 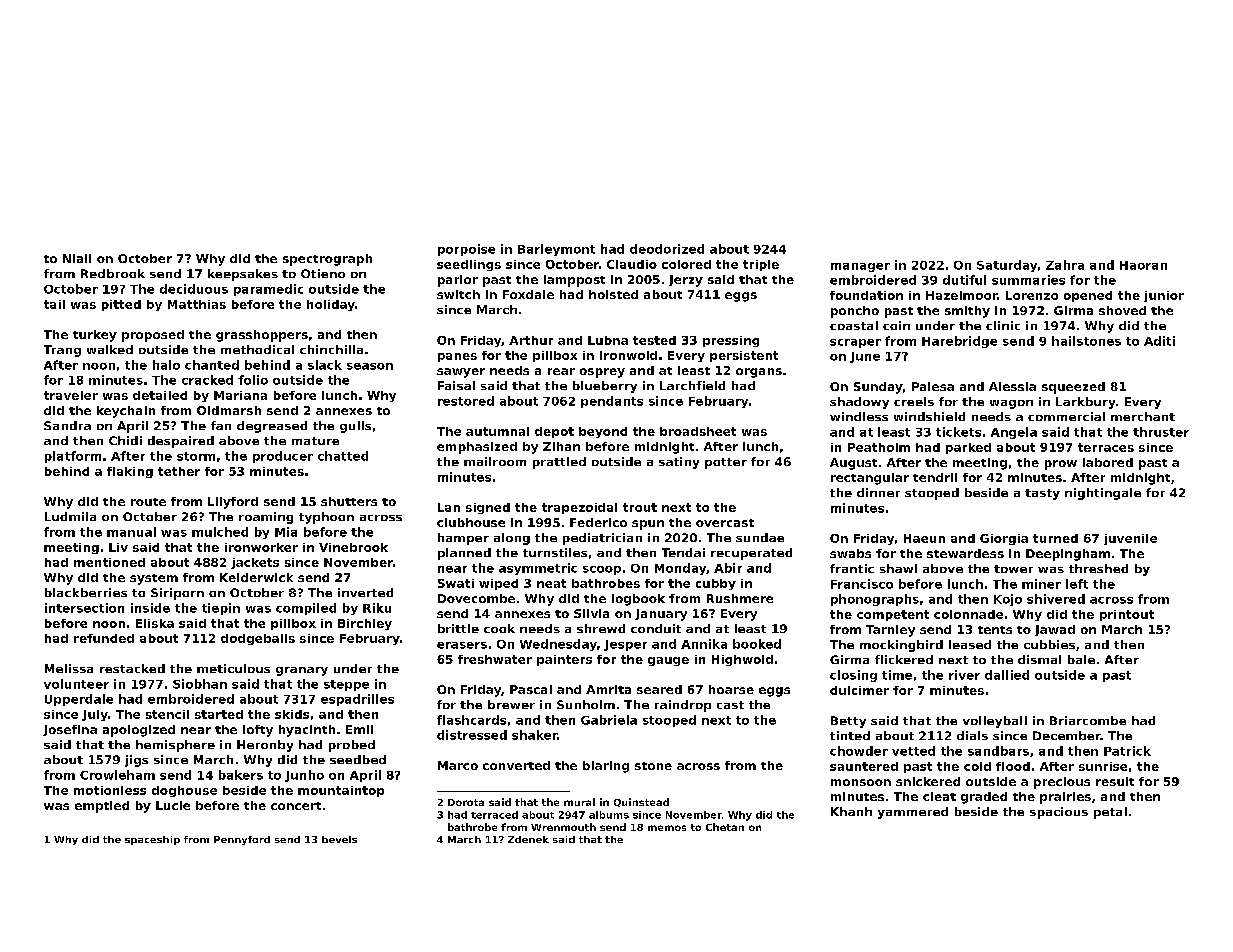 I want to click on Niall, so click(x=77, y=258).
